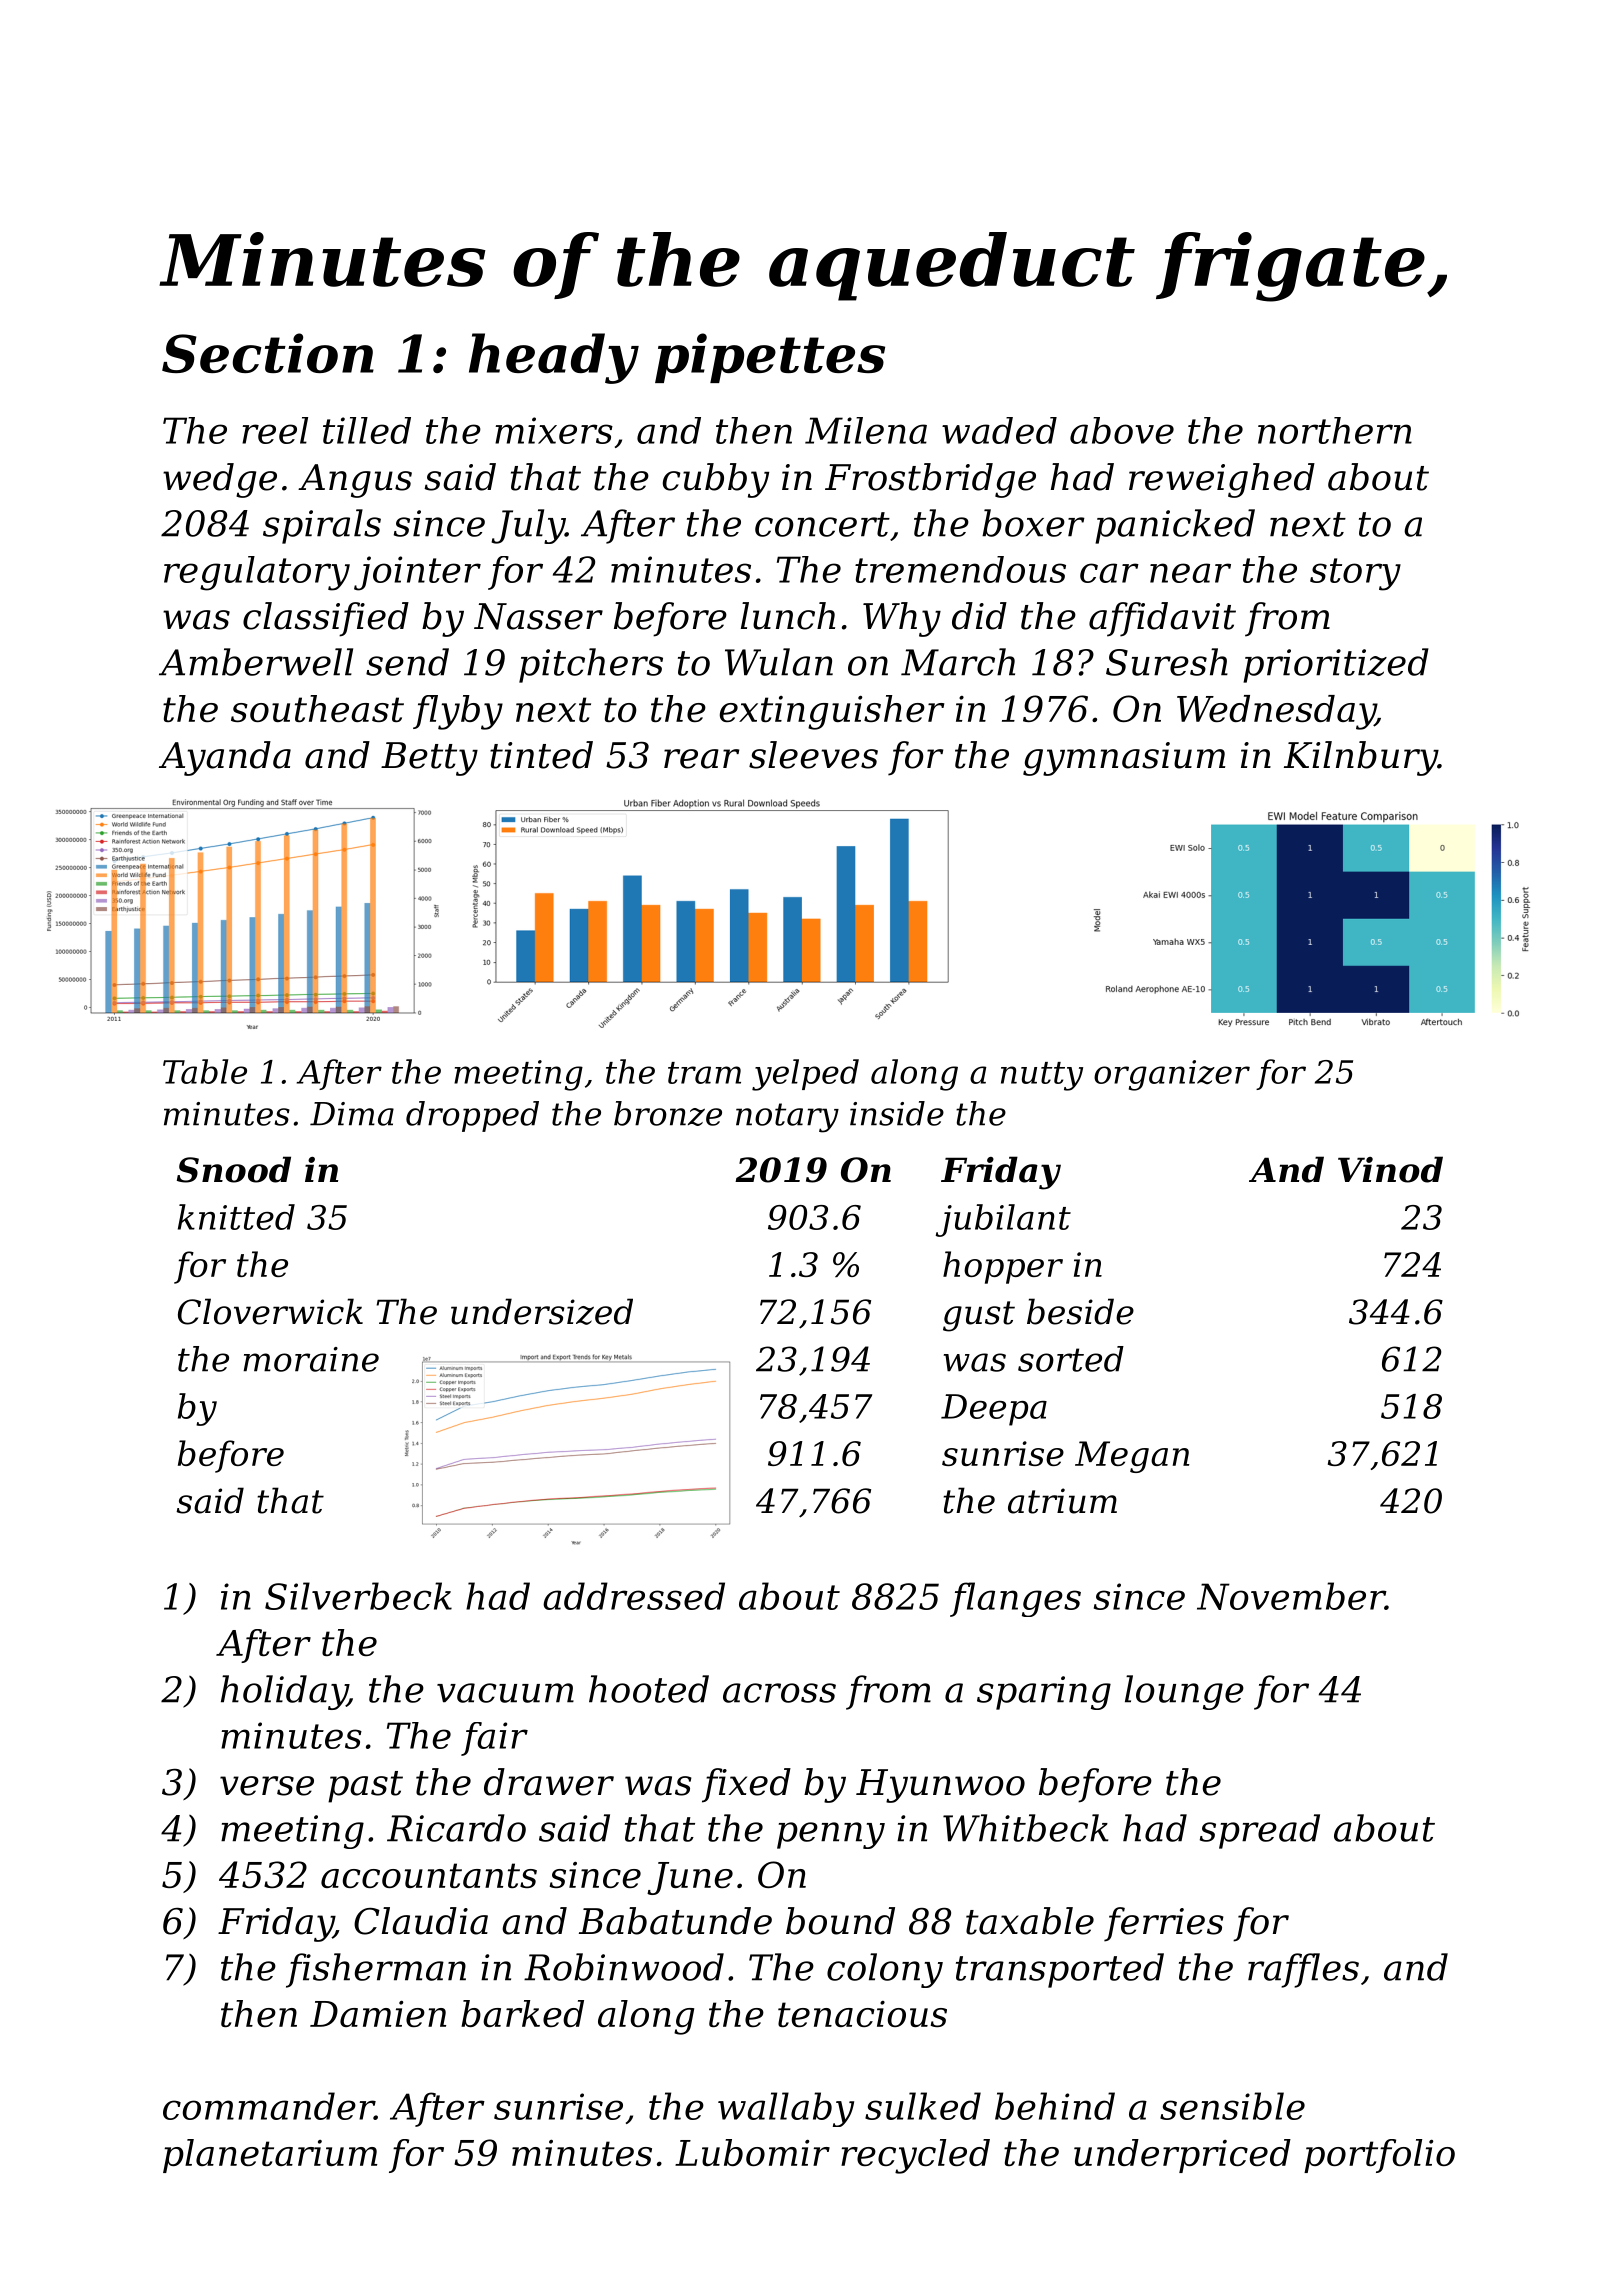 Image resolution: width=1620 pixels, height=2292 pixels. What do you see at coordinates (1080, 1311) in the screenshot?
I see `beside` at bounding box center [1080, 1311].
